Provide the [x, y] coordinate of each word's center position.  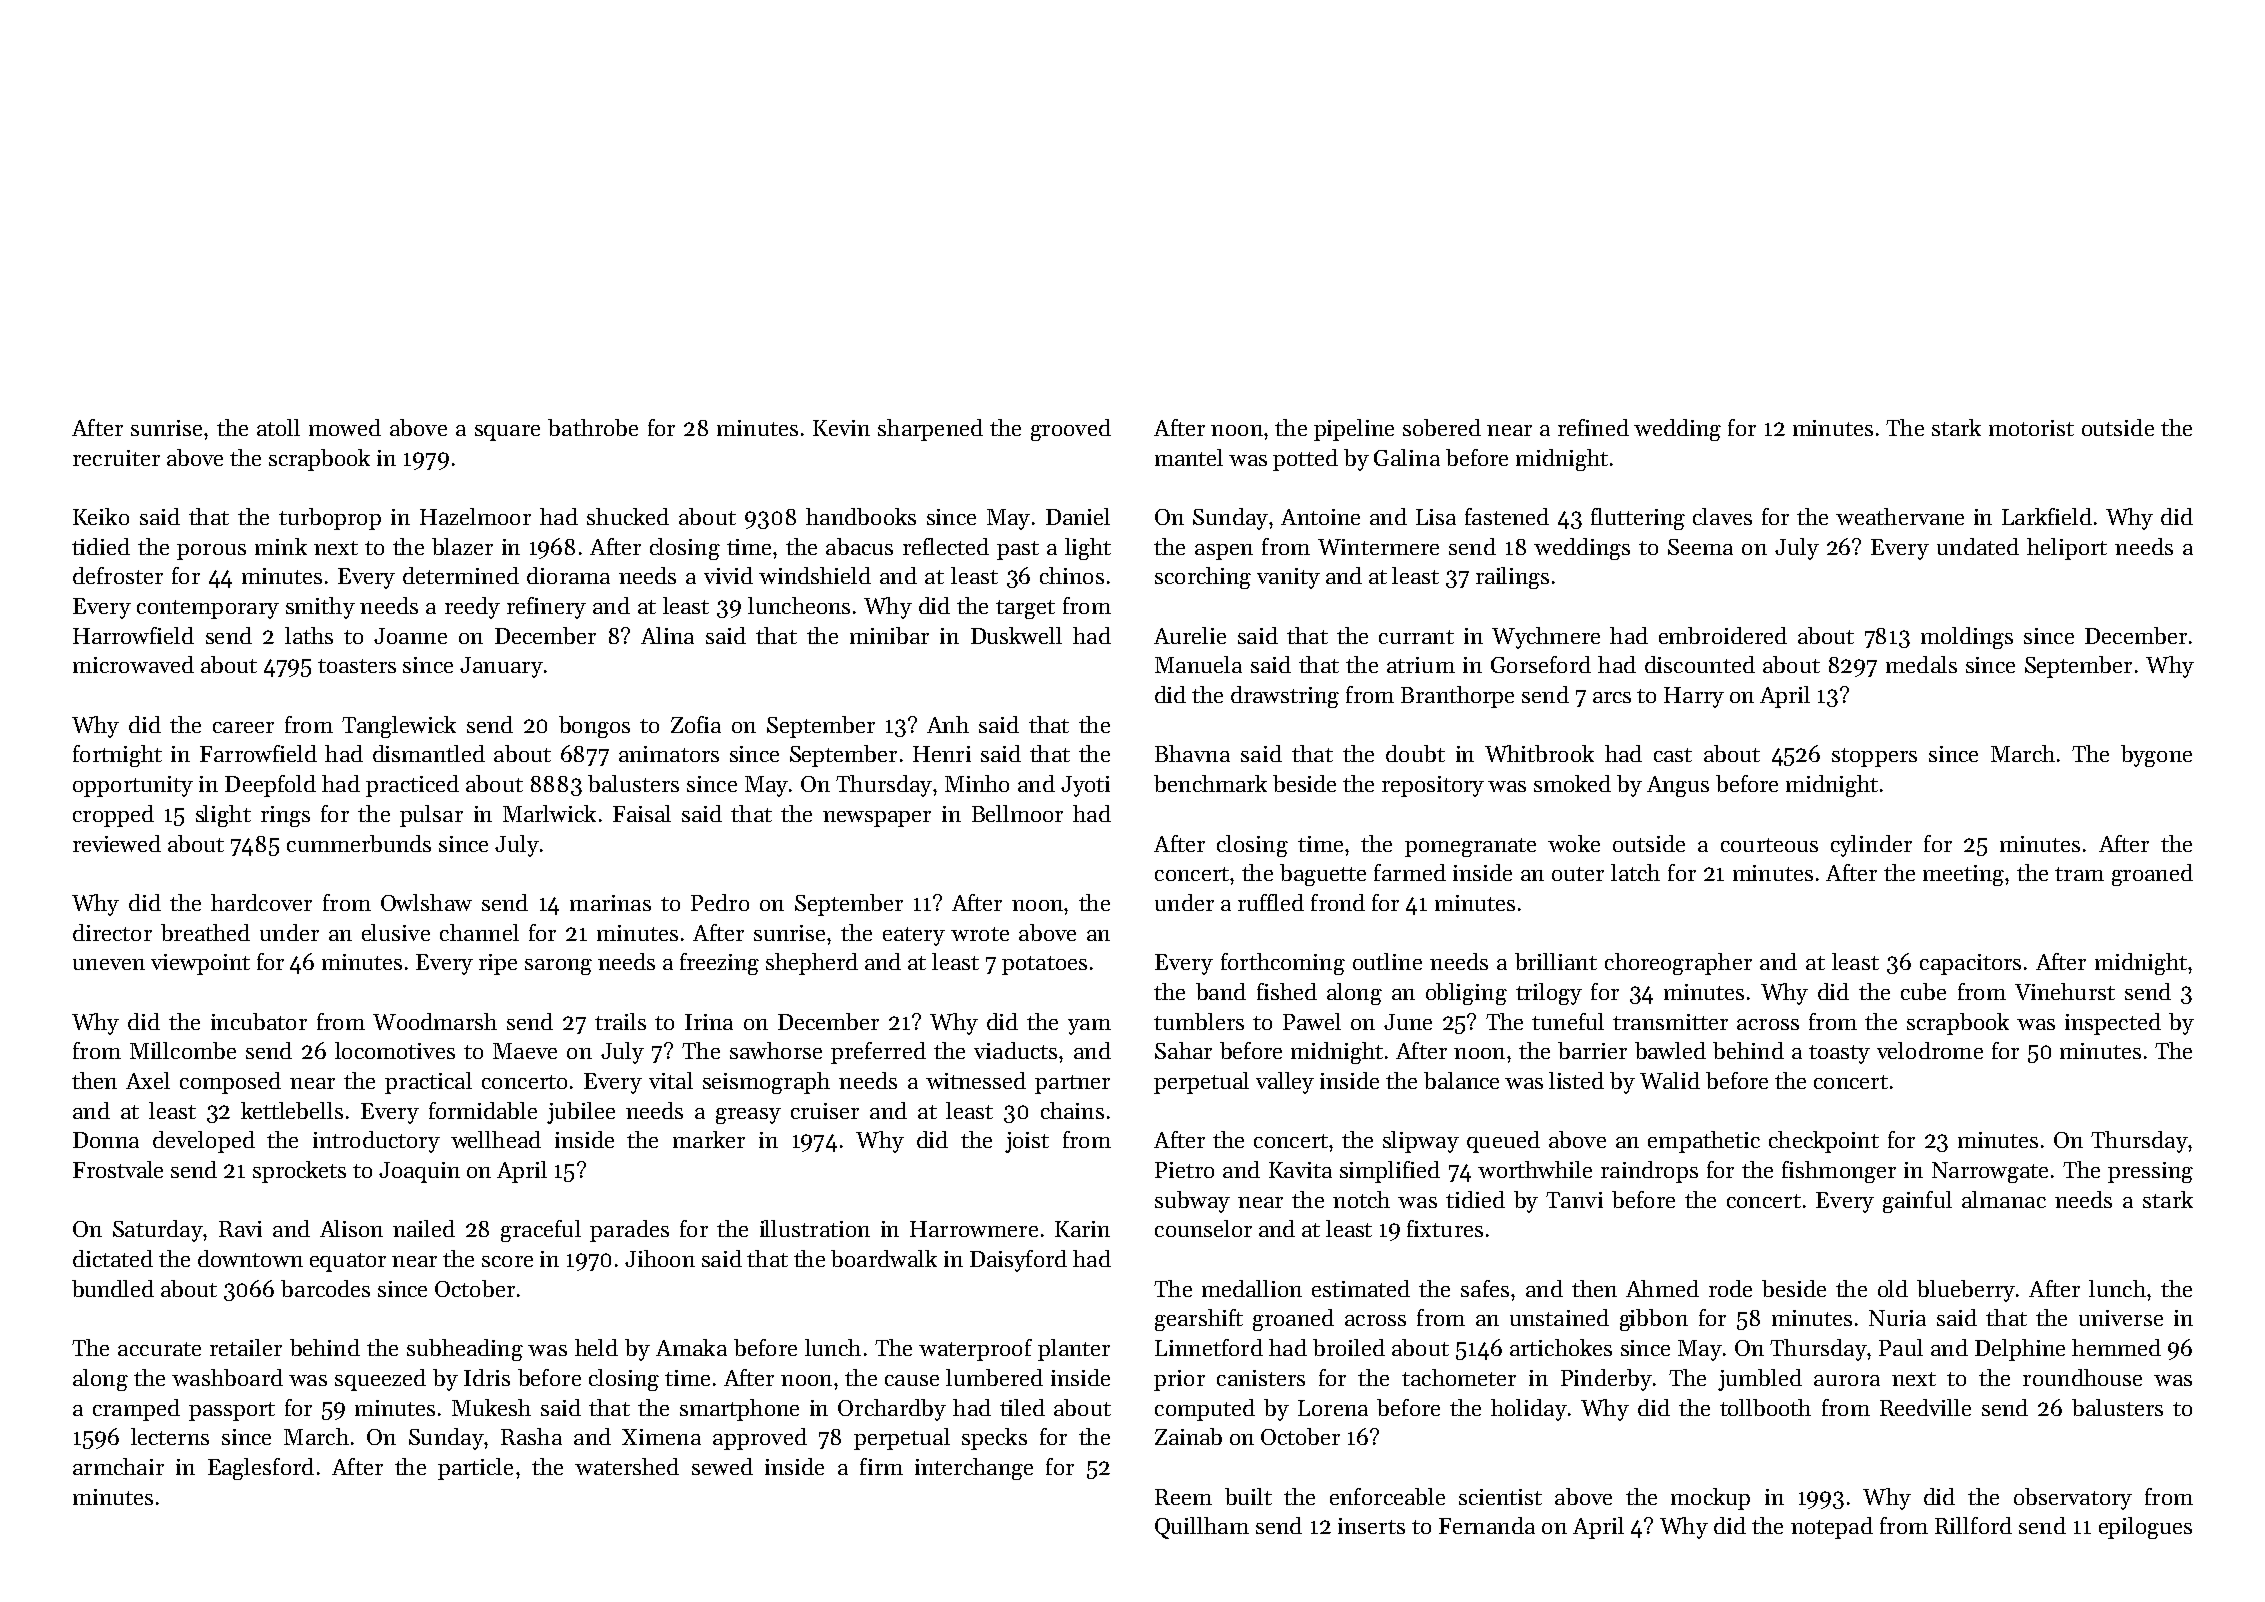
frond [1338, 902]
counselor [1203, 1228]
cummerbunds [359, 843]
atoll [278, 427]
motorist [2031, 428]
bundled [113, 1288]
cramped [136, 1410]
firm [881, 1466]
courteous [1769, 845]
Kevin [841, 428]
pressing [2150, 1172]
